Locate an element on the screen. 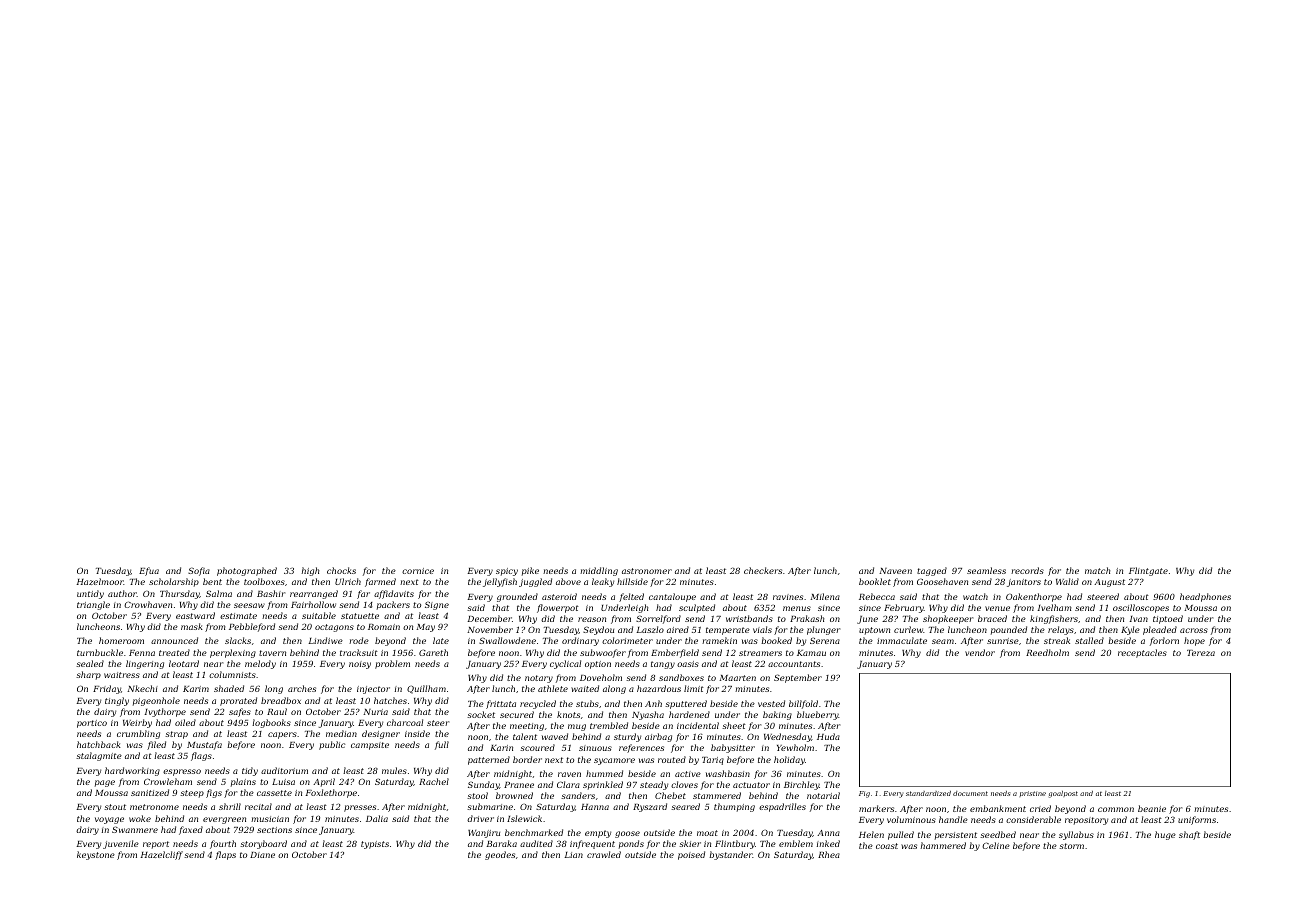 The width and height of the screenshot is (1308, 924). references is located at coordinates (641, 748).
